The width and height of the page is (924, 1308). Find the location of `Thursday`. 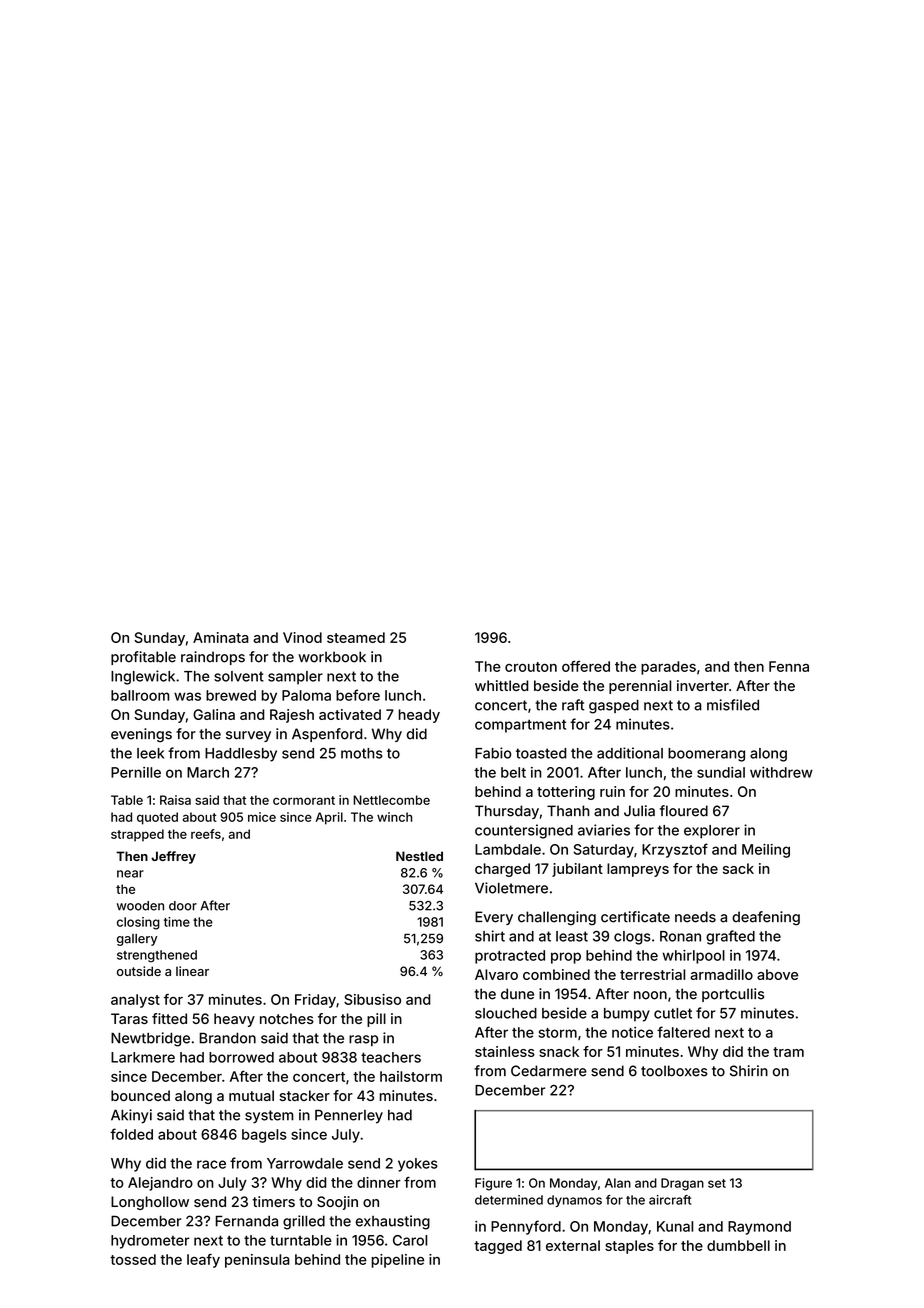

Thursday is located at coordinates (507, 812).
